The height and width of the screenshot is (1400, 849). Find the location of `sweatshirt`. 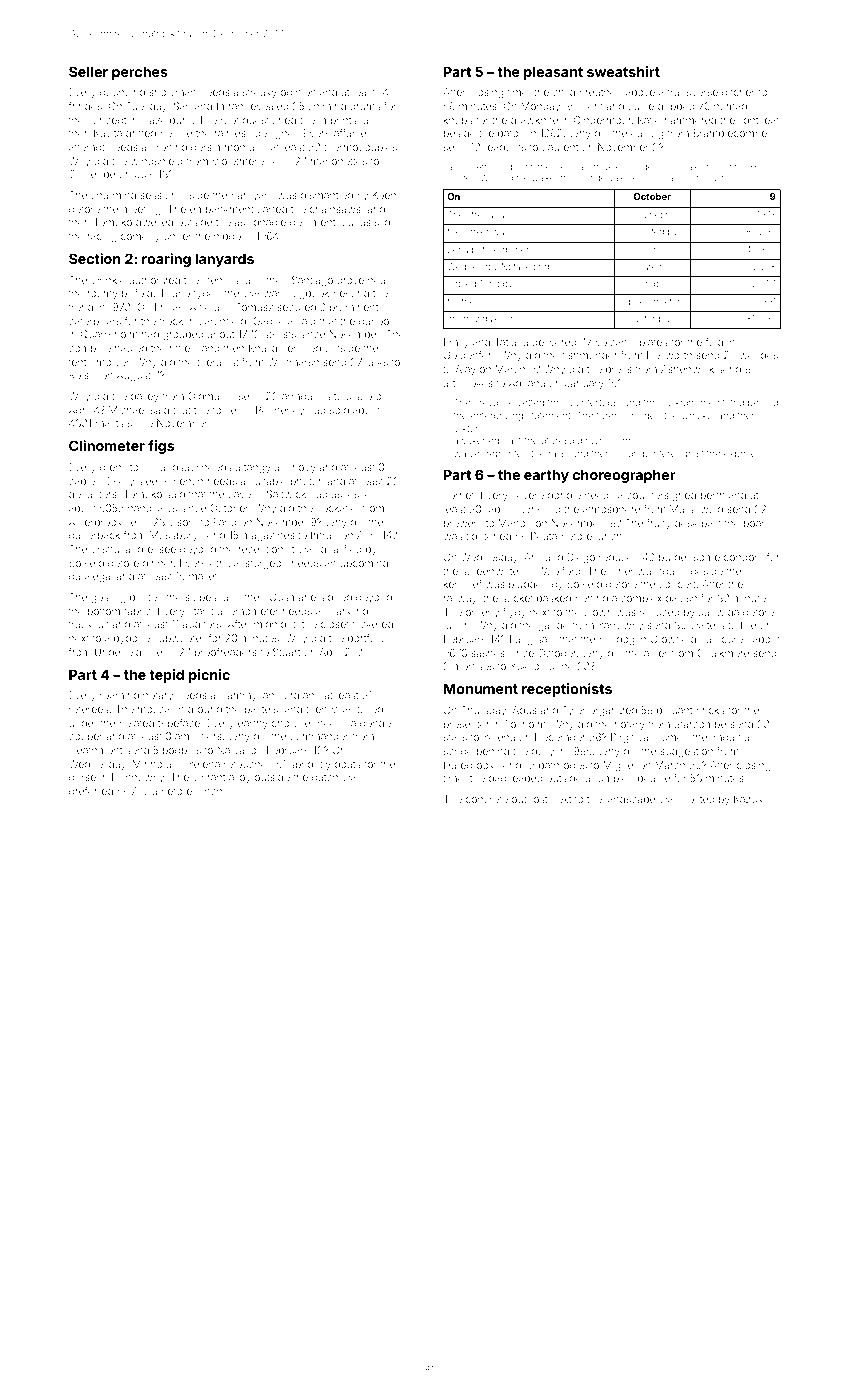

sweatshirt is located at coordinates (623, 71).
